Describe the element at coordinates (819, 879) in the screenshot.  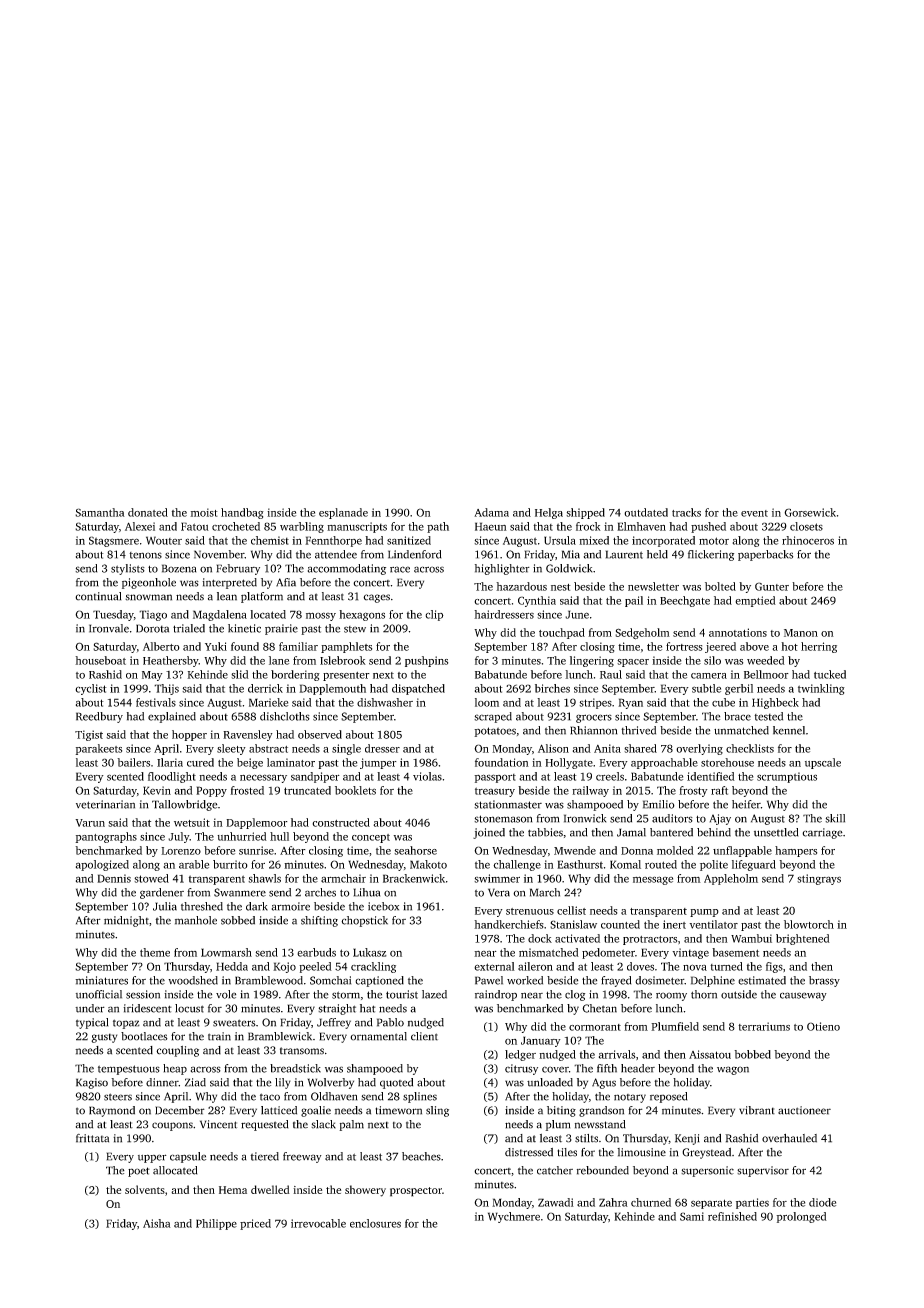
I see `stingrays` at that location.
